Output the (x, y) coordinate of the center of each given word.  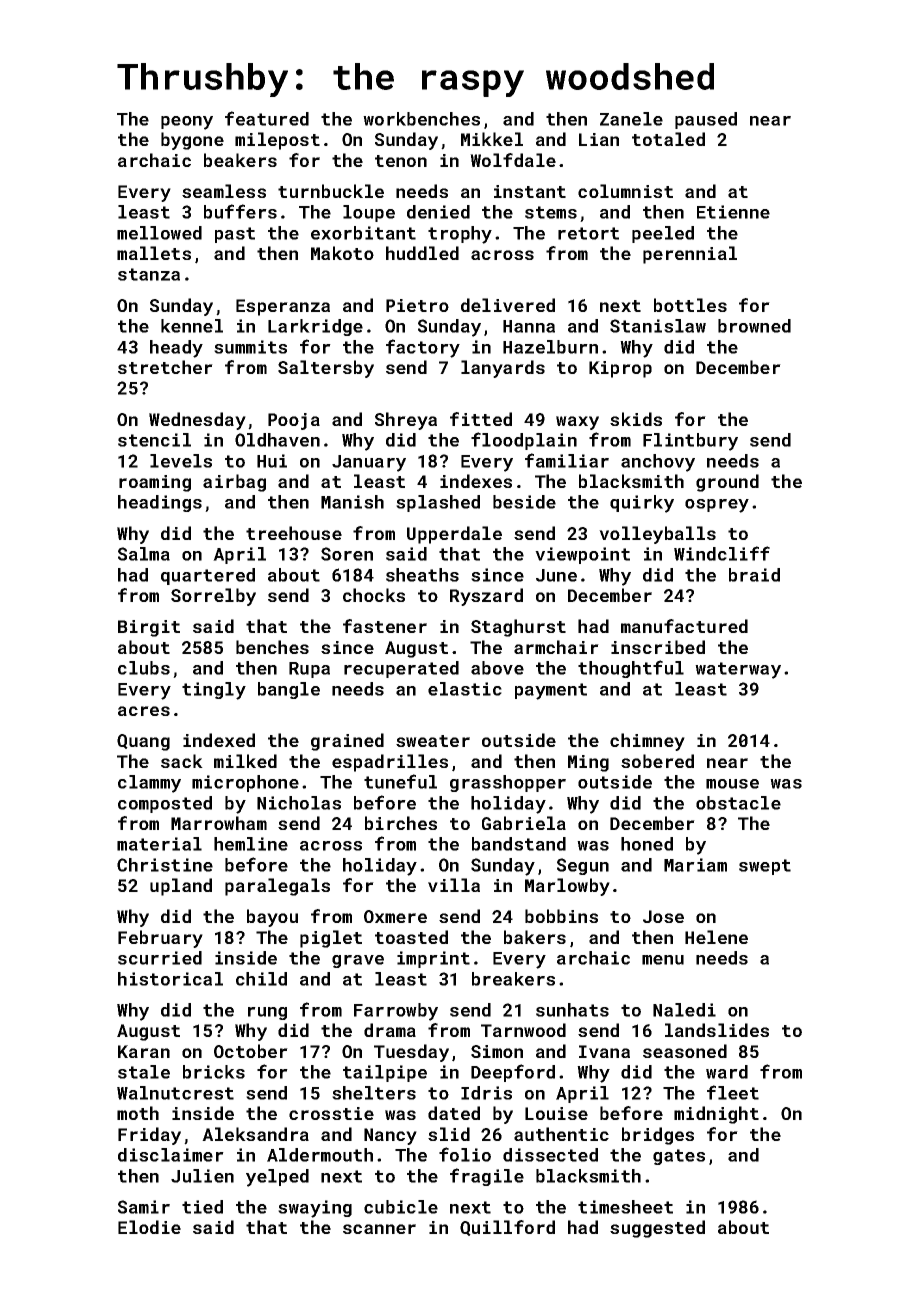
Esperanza (283, 307)
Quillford (507, 1228)
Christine (165, 865)
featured (267, 118)
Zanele (631, 119)
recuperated (401, 669)
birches (401, 823)
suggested (657, 1229)
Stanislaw (658, 326)
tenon (401, 161)
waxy (577, 423)
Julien (202, 1176)
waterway (738, 670)
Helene (716, 937)
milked (245, 761)
